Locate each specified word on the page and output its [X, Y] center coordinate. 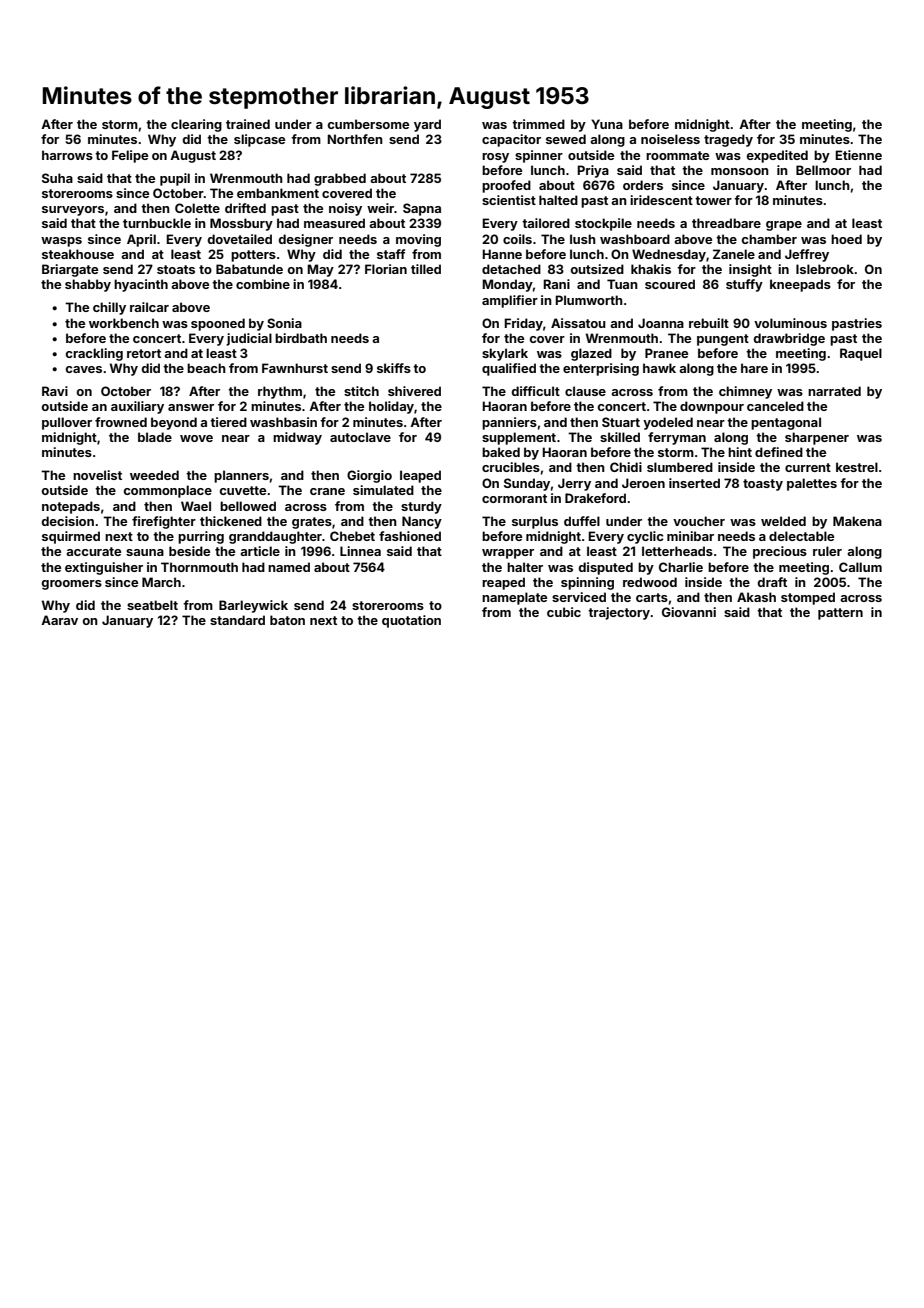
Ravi [55, 391]
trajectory [619, 613]
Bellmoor [823, 170]
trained [248, 124]
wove [196, 438]
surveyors [73, 211]
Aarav [59, 620]
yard [427, 125]
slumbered [680, 467]
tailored [546, 223]
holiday [391, 407]
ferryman [677, 438]
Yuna [607, 124]
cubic [564, 612]
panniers [509, 423]
